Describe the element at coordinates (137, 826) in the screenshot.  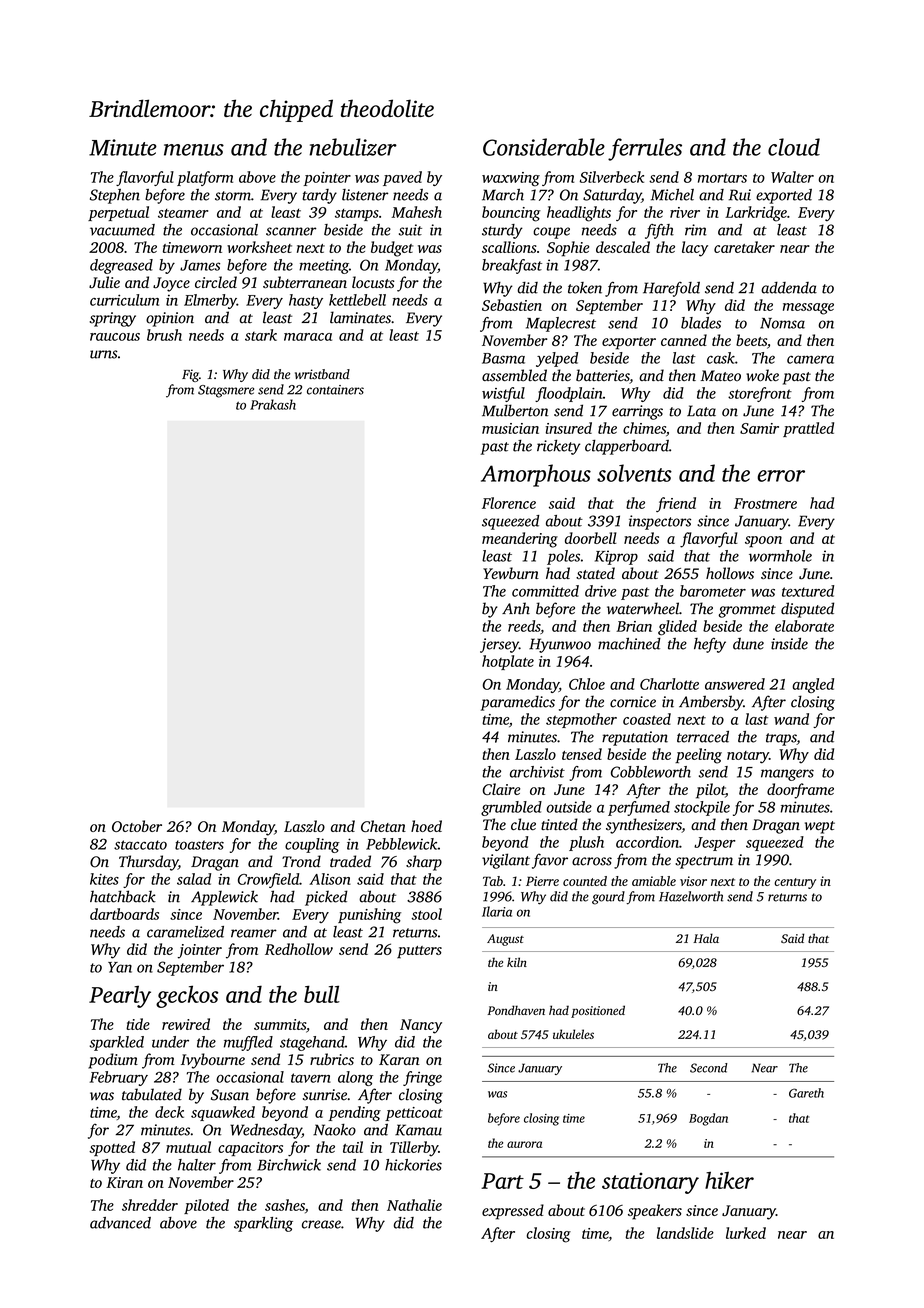
I see `October` at that location.
